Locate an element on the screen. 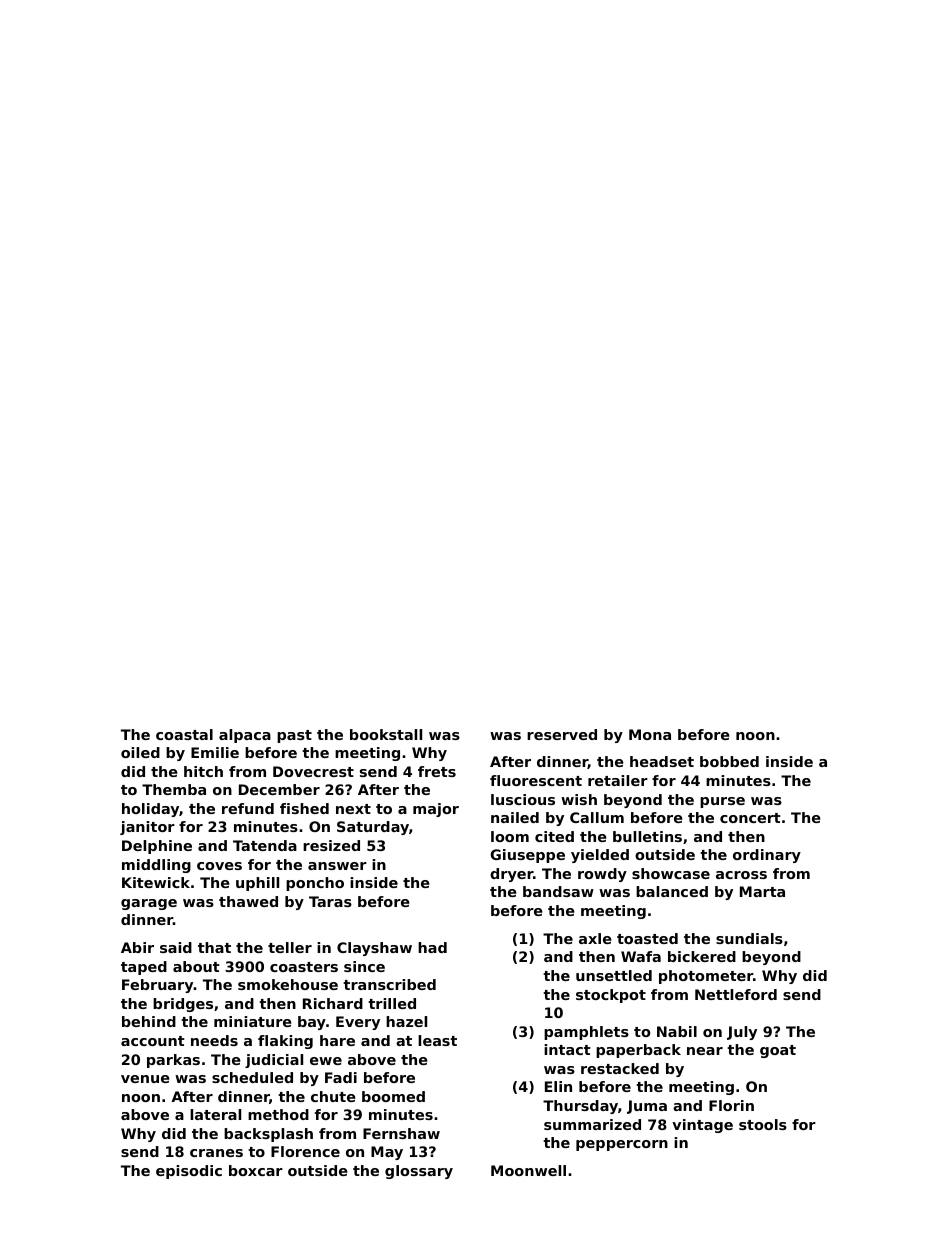  major is located at coordinates (436, 810).
